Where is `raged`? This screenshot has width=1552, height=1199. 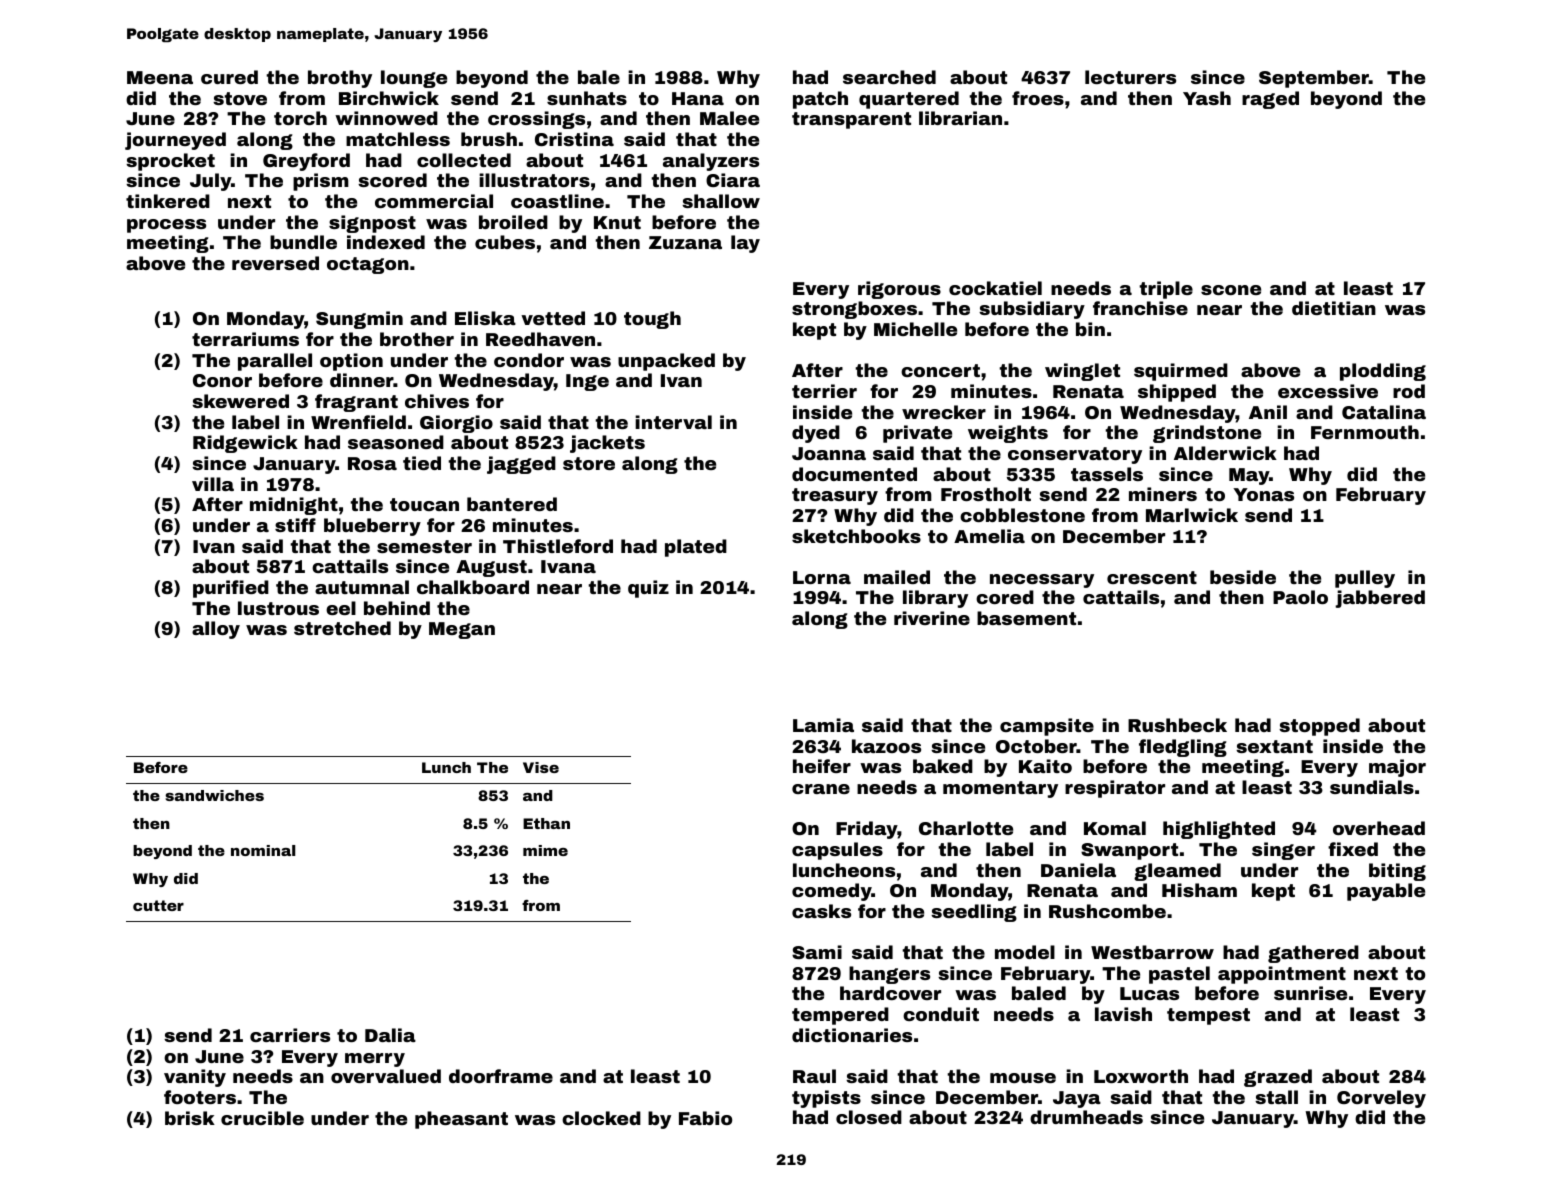 raged is located at coordinates (1270, 100).
